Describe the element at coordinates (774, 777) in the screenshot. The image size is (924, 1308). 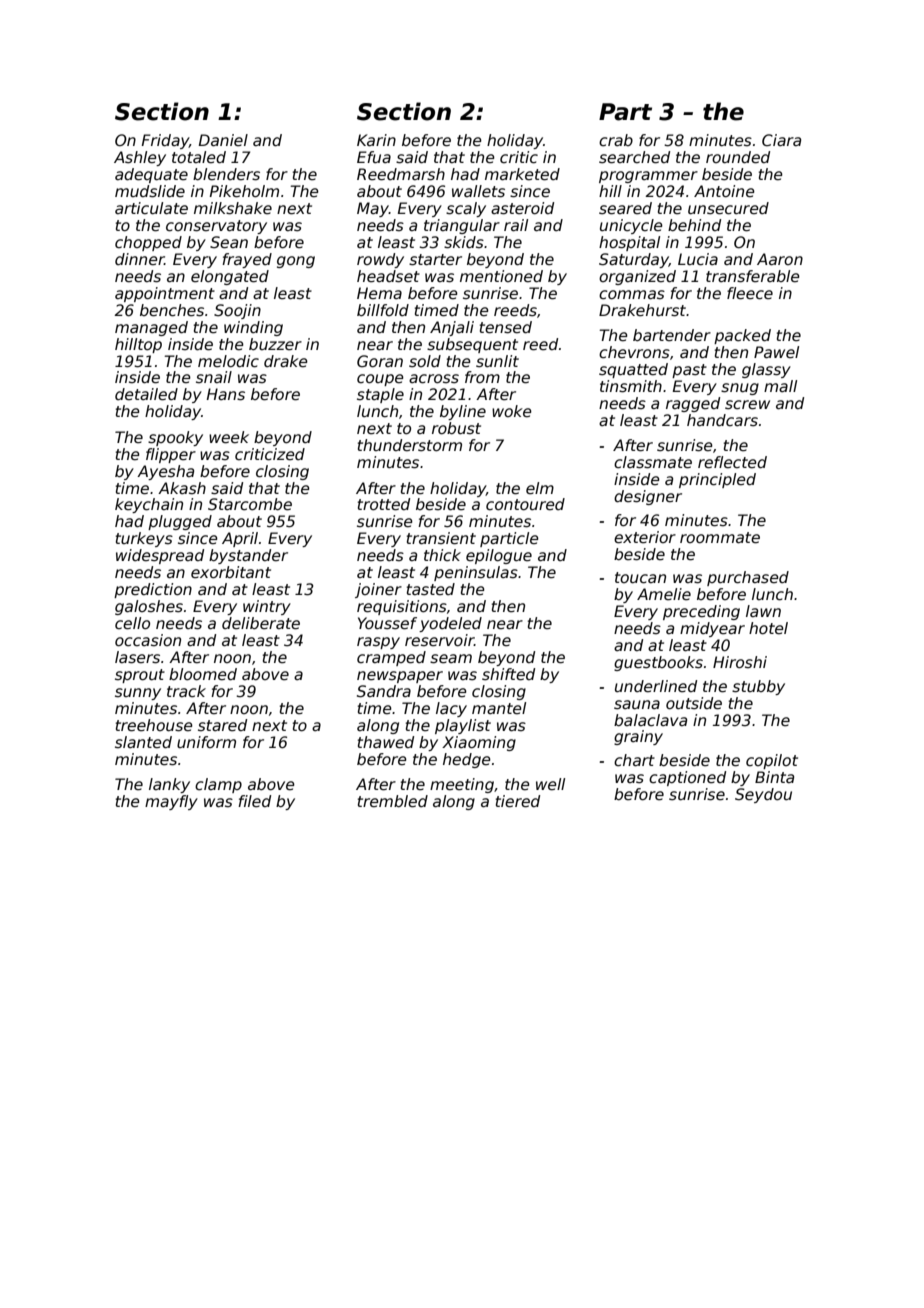
I see `Binta` at that location.
